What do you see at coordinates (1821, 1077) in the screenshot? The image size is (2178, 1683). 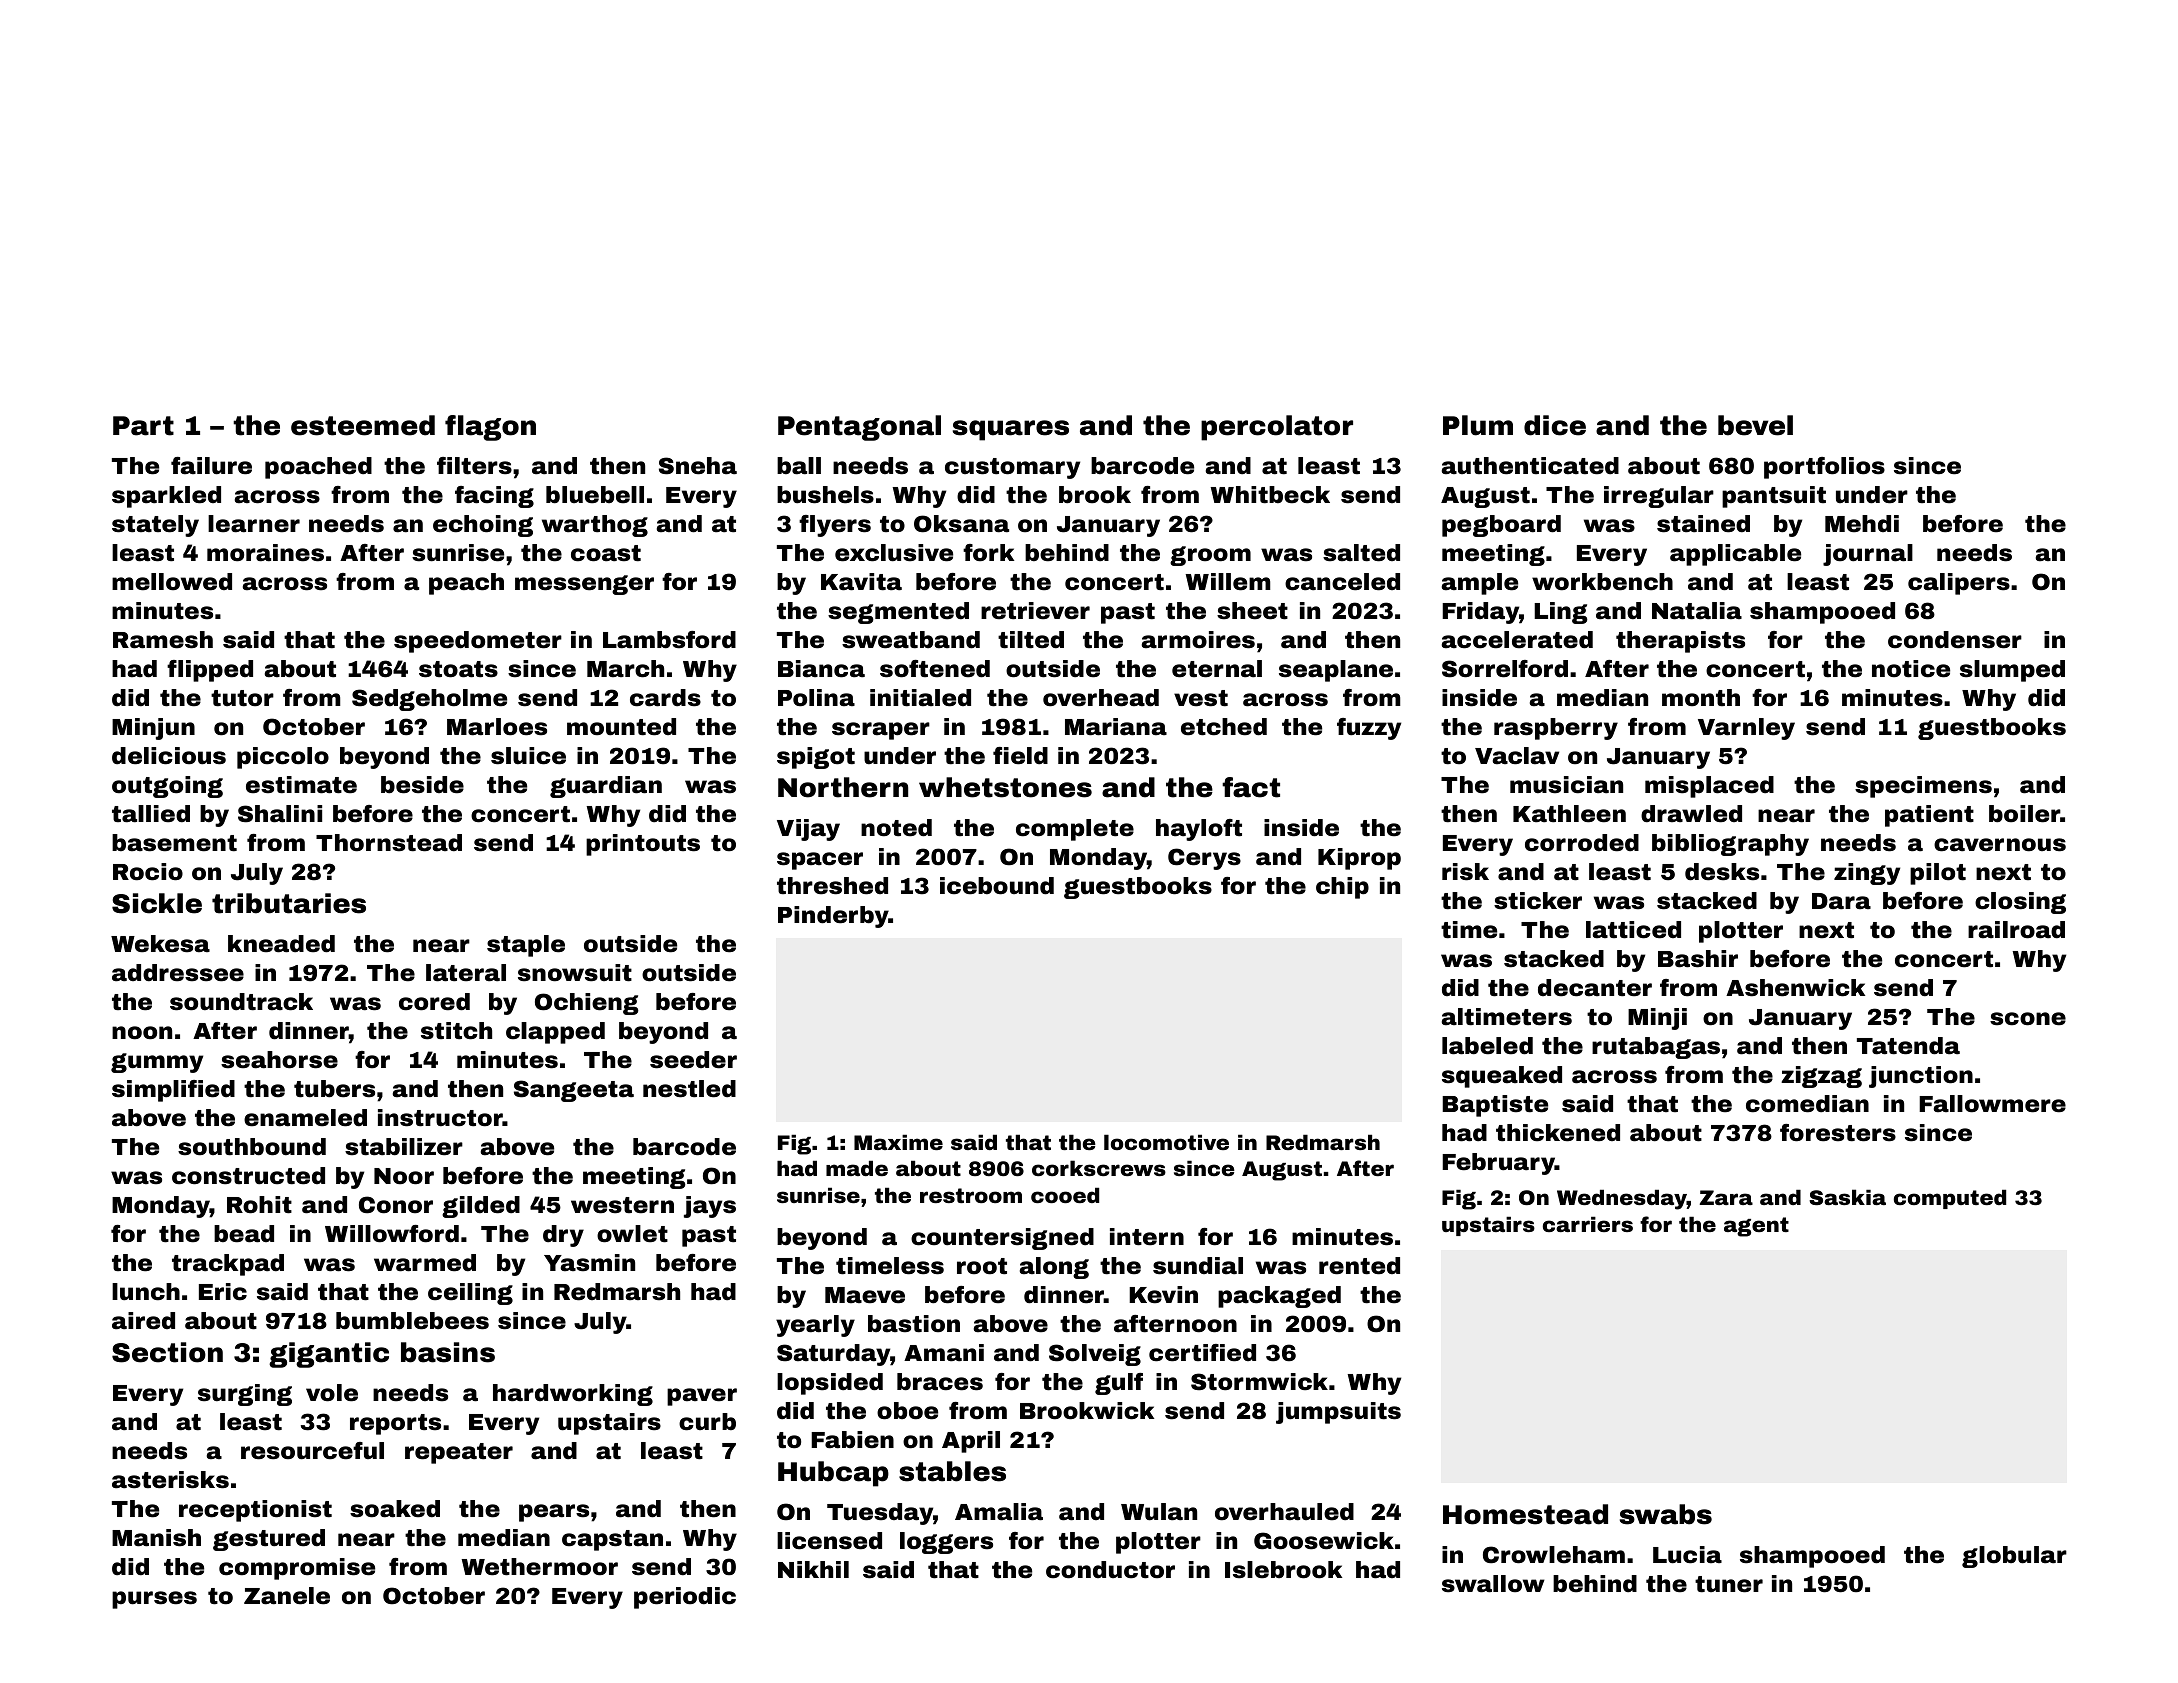 I see `zigzag` at bounding box center [1821, 1077].
